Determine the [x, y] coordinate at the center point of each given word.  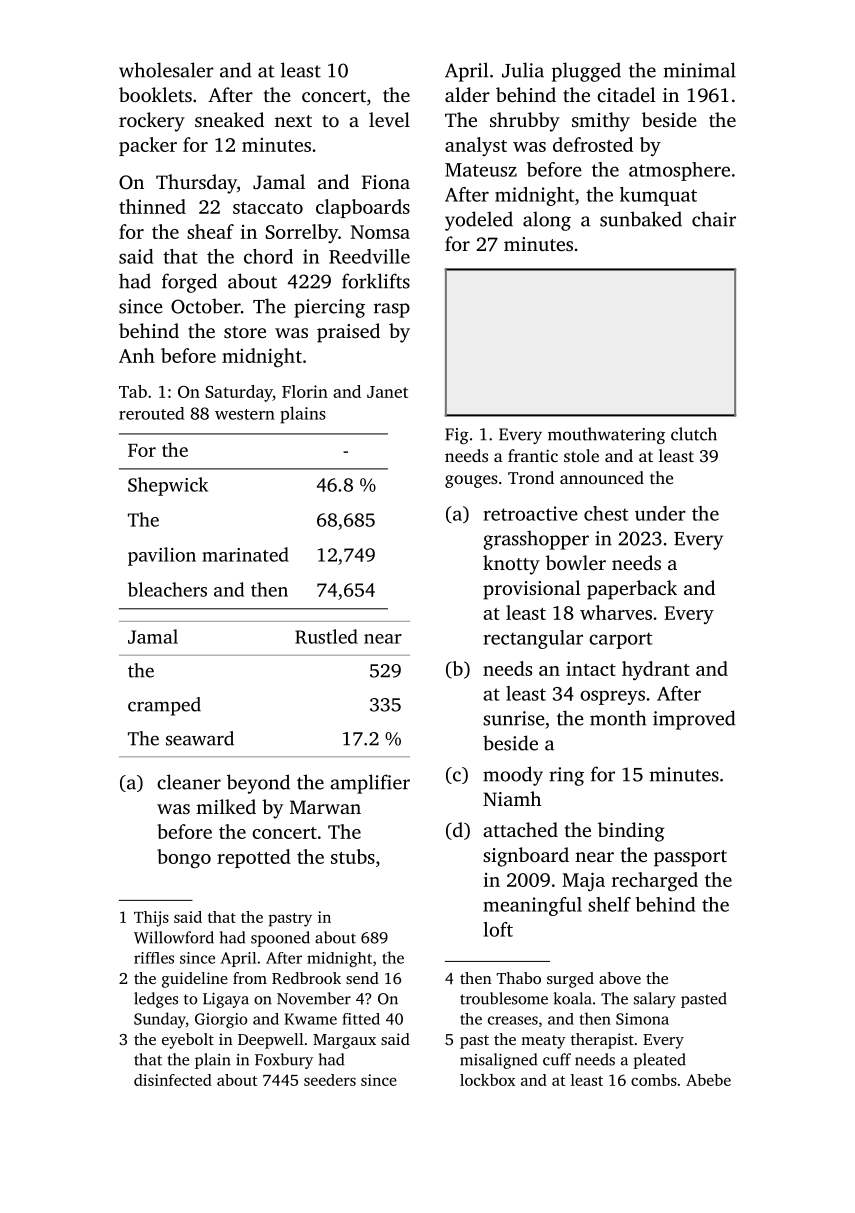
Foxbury [284, 1061]
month [618, 718]
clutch [694, 434]
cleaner [189, 782]
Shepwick [168, 486]
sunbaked [641, 219]
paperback [632, 590]
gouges [471, 481]
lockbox [488, 1080]
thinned [152, 206]
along [547, 221]
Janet [387, 392]
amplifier [370, 784]
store [245, 332]
